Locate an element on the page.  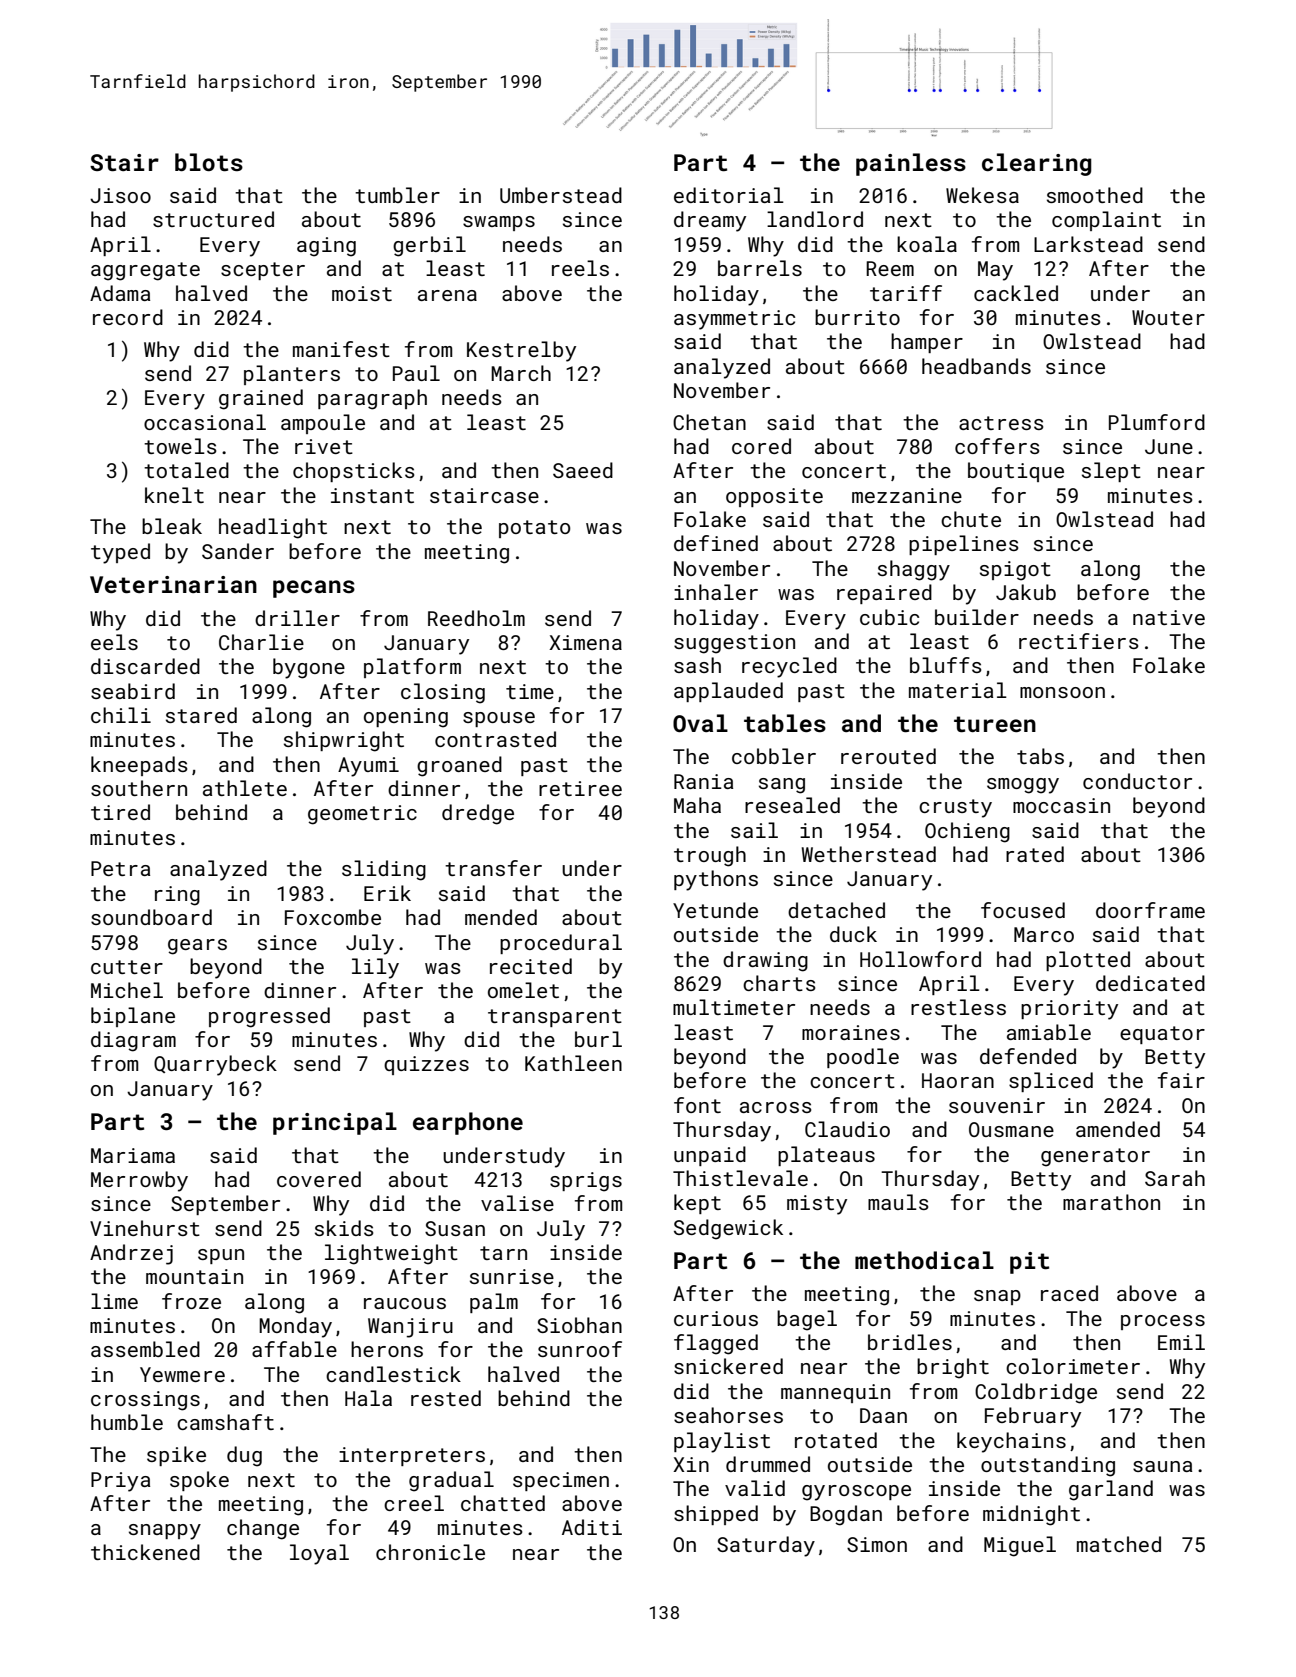
smoothed is located at coordinates (1095, 195).
